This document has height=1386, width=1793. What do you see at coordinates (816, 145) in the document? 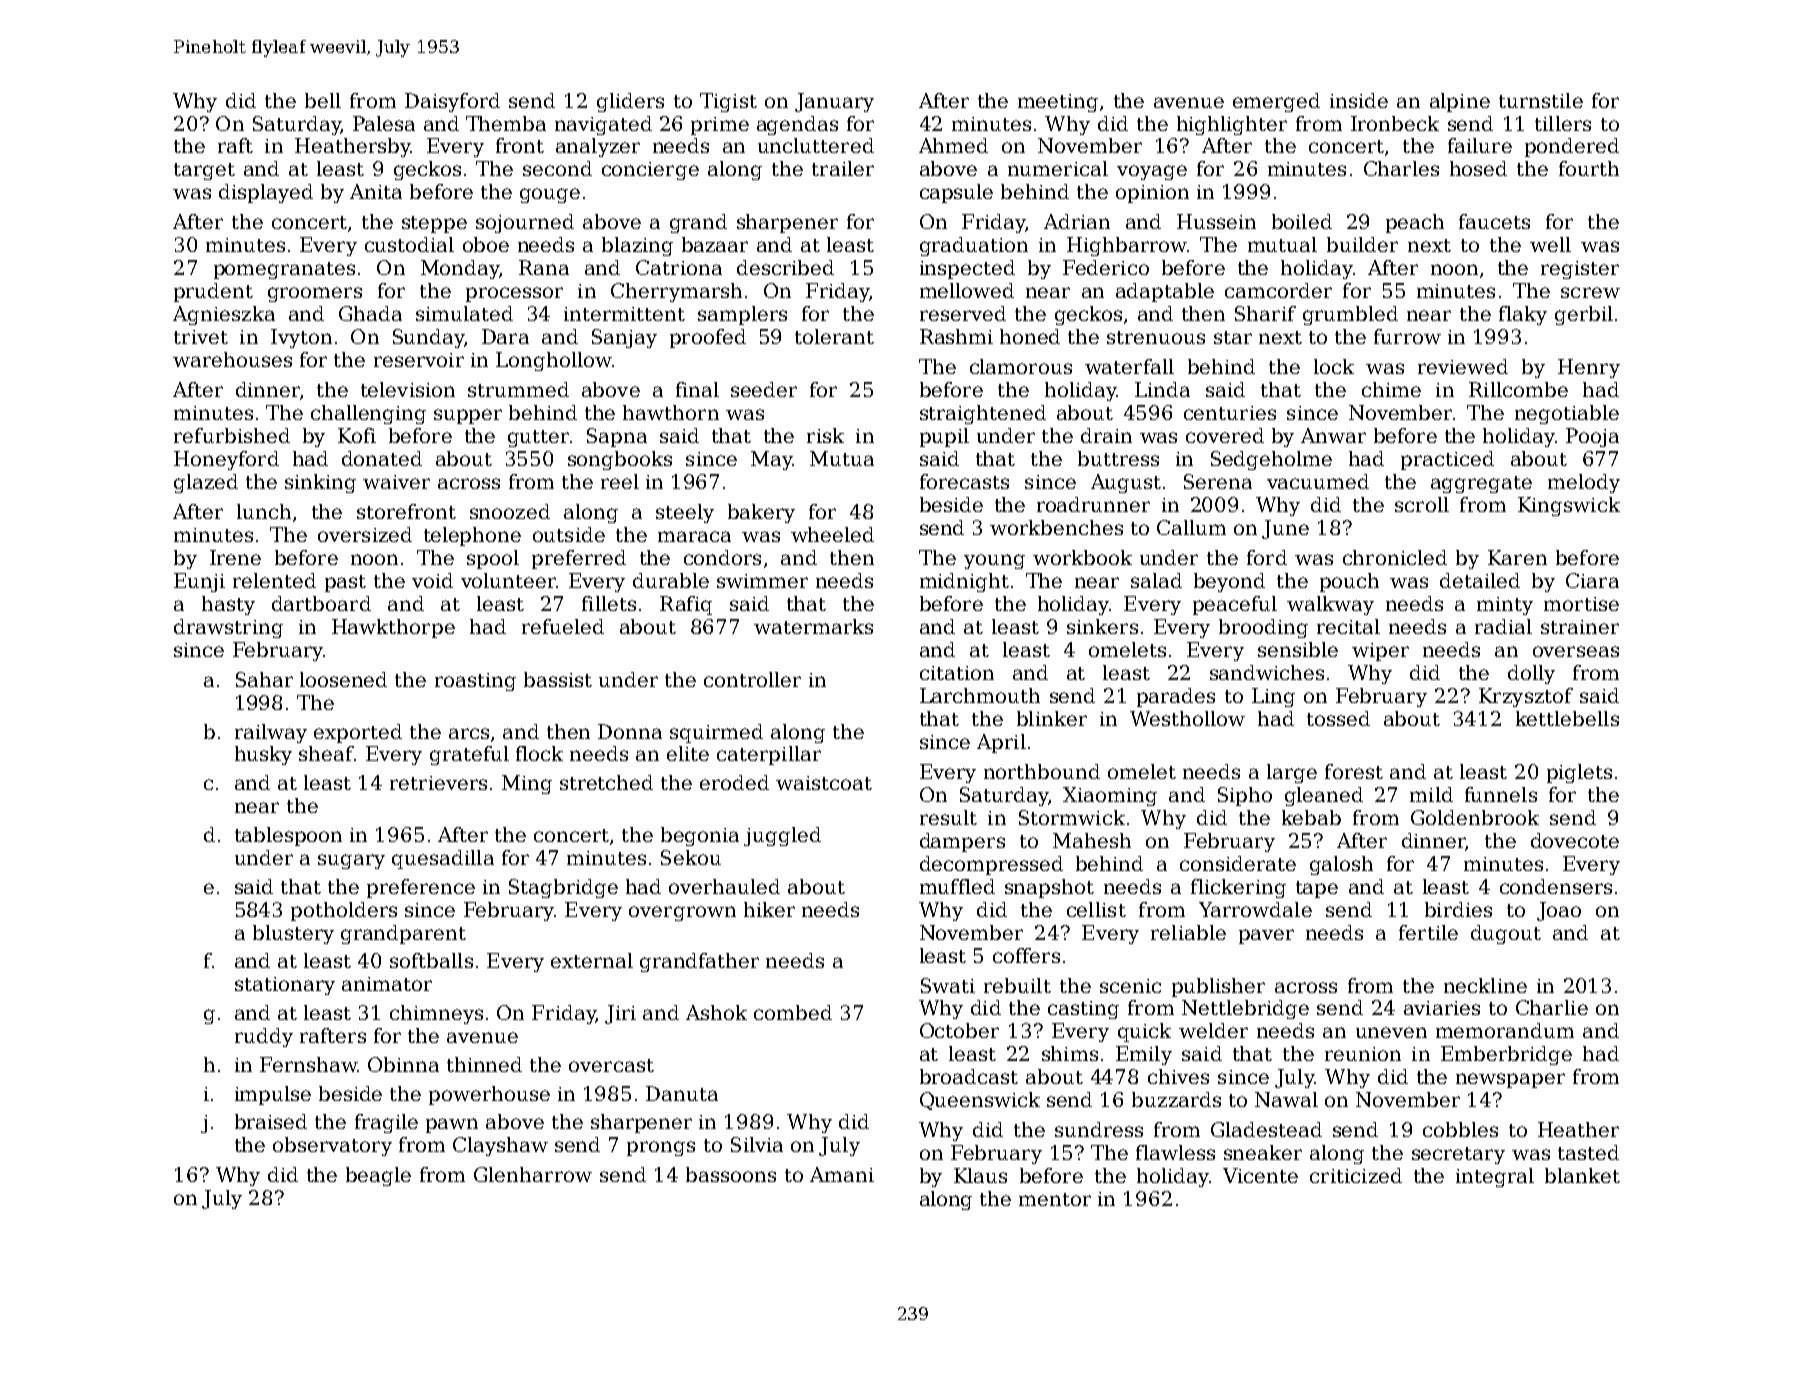
I see `uncluttered` at bounding box center [816, 145].
